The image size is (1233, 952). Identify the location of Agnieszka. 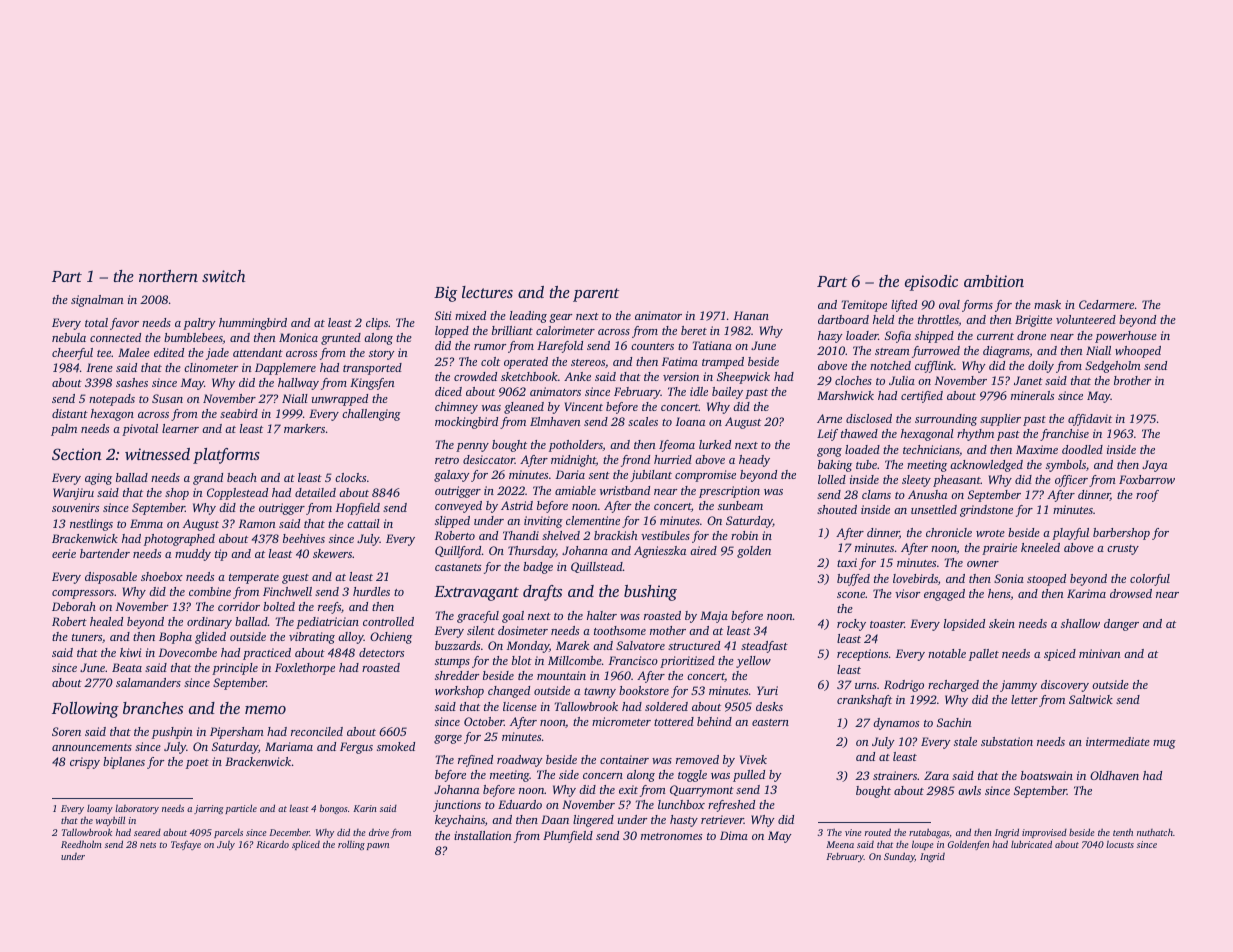
(660, 552).
